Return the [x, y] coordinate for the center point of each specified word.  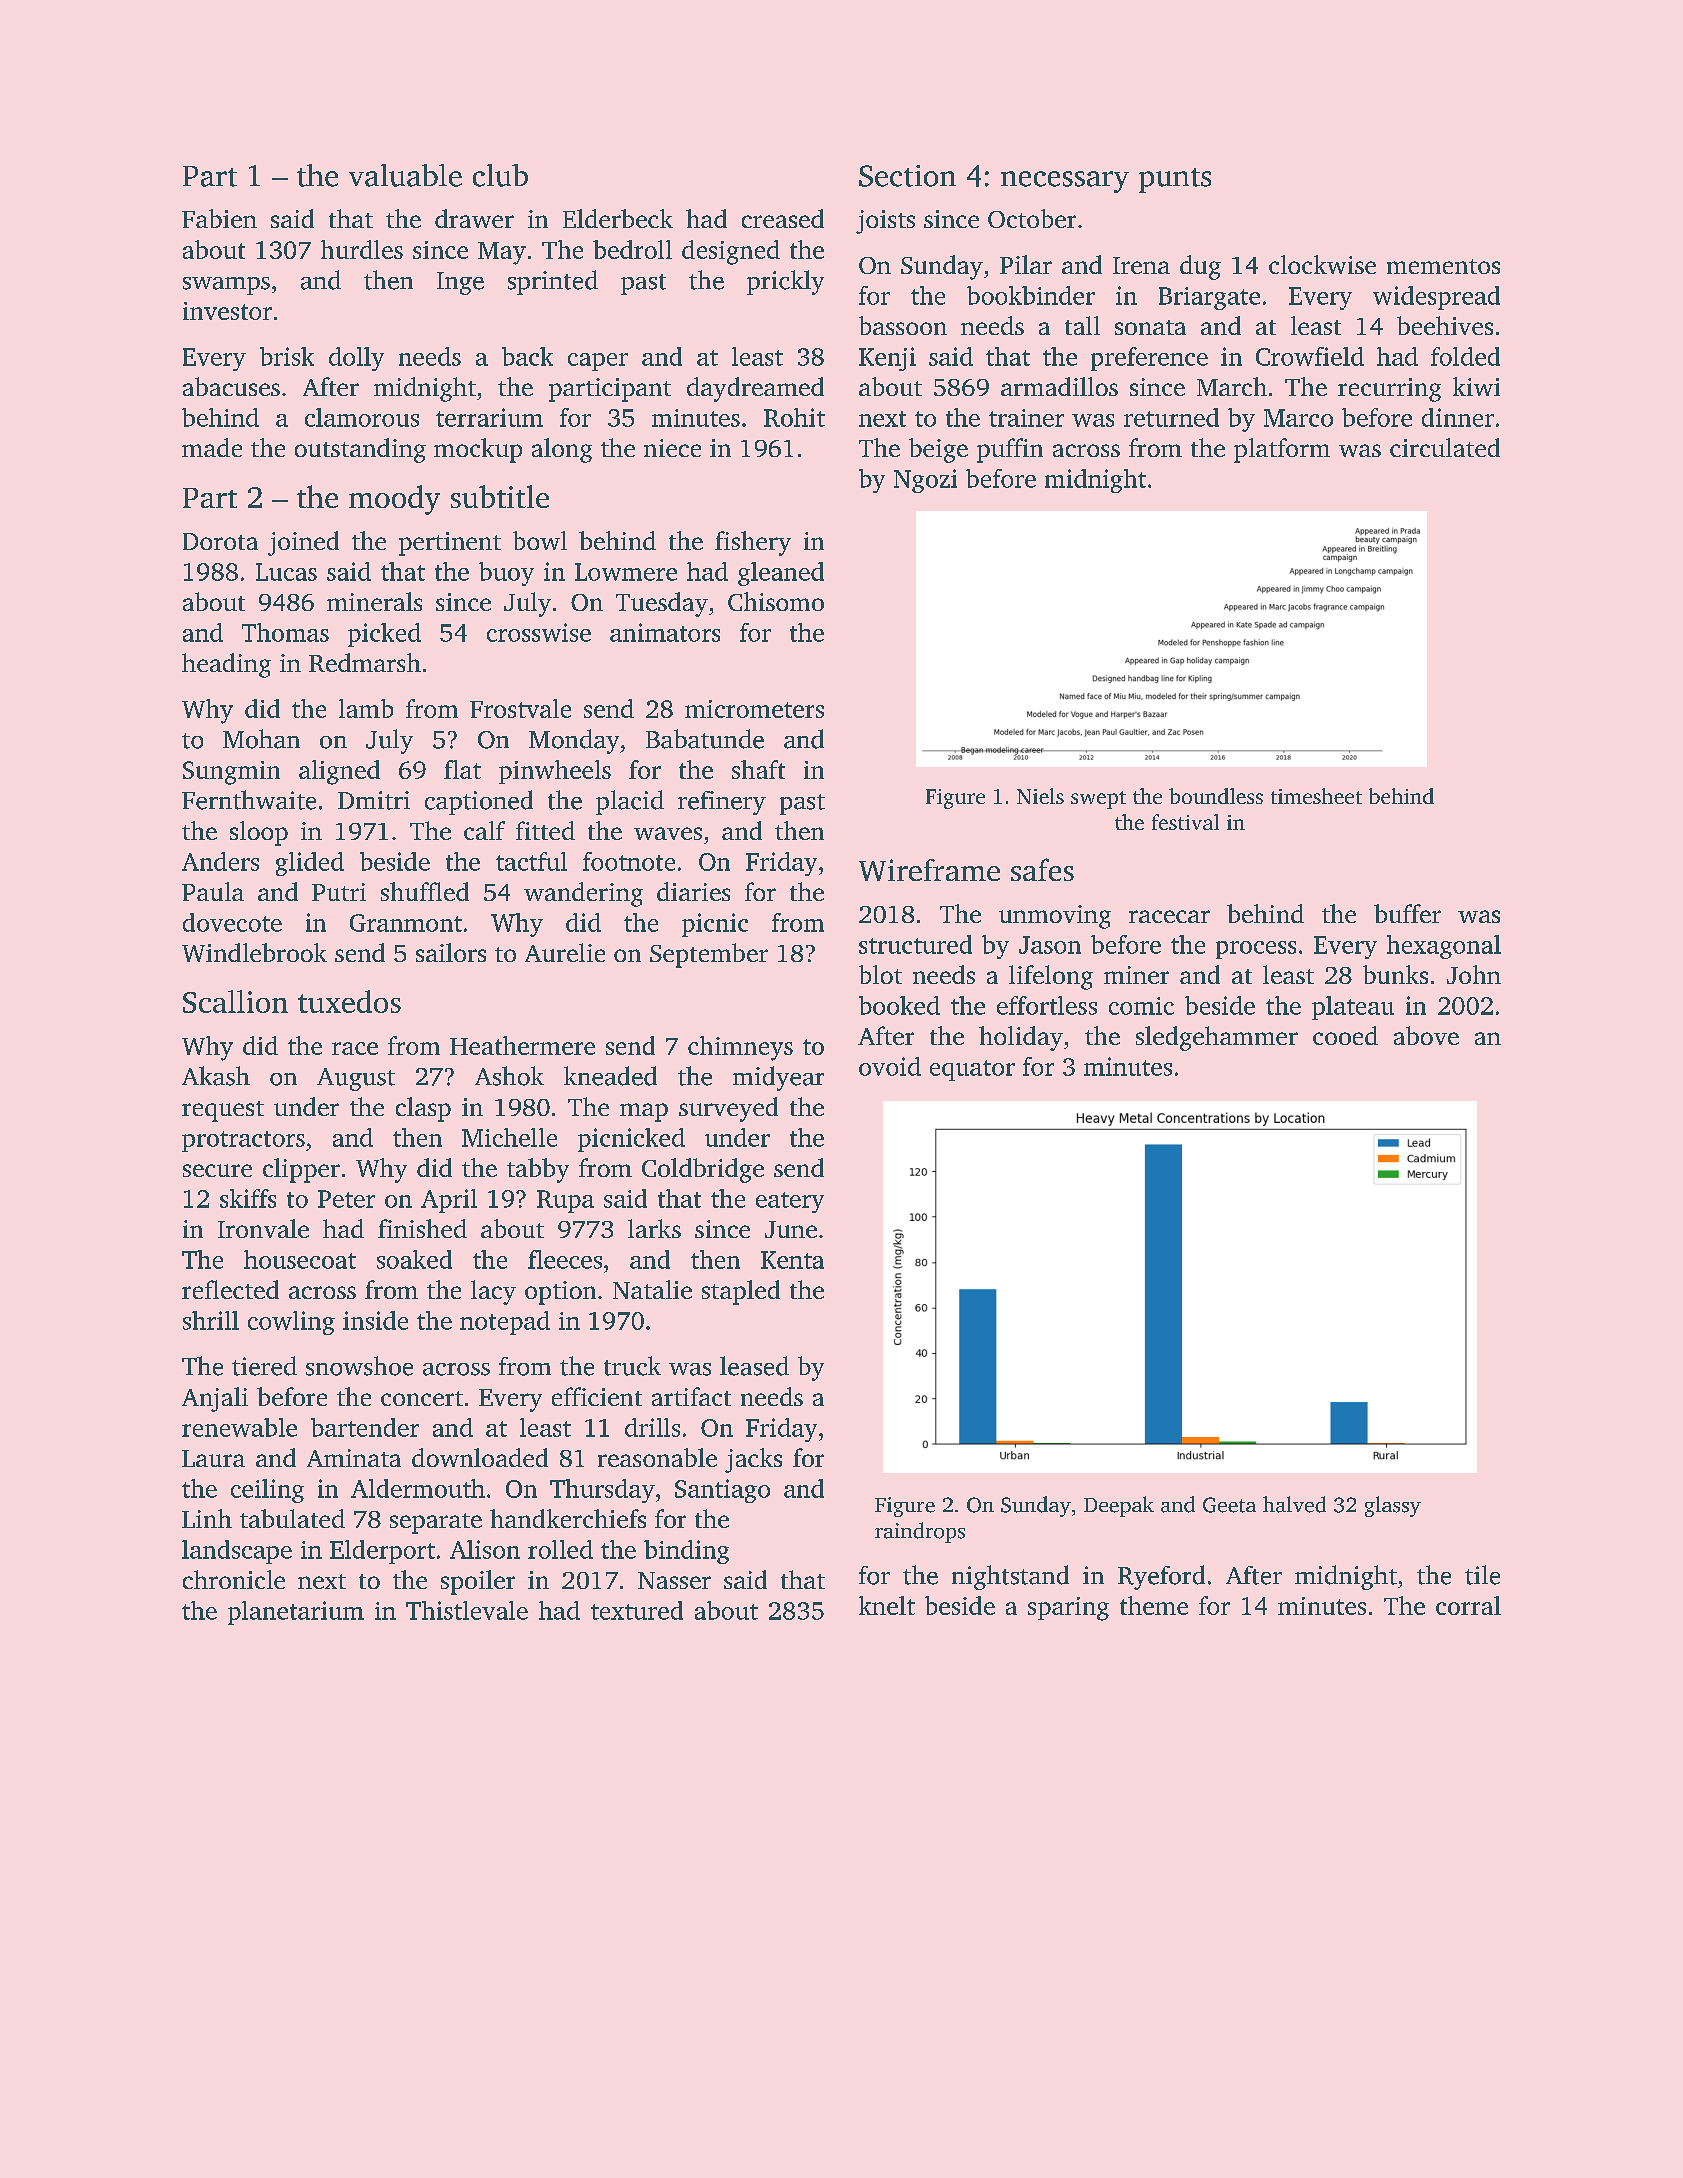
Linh [207, 1518]
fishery [753, 543]
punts [1175, 180]
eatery [790, 1202]
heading [226, 665]
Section [907, 176]
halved [1294, 1504]
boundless [1216, 796]
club [500, 175]
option [560, 1293]
